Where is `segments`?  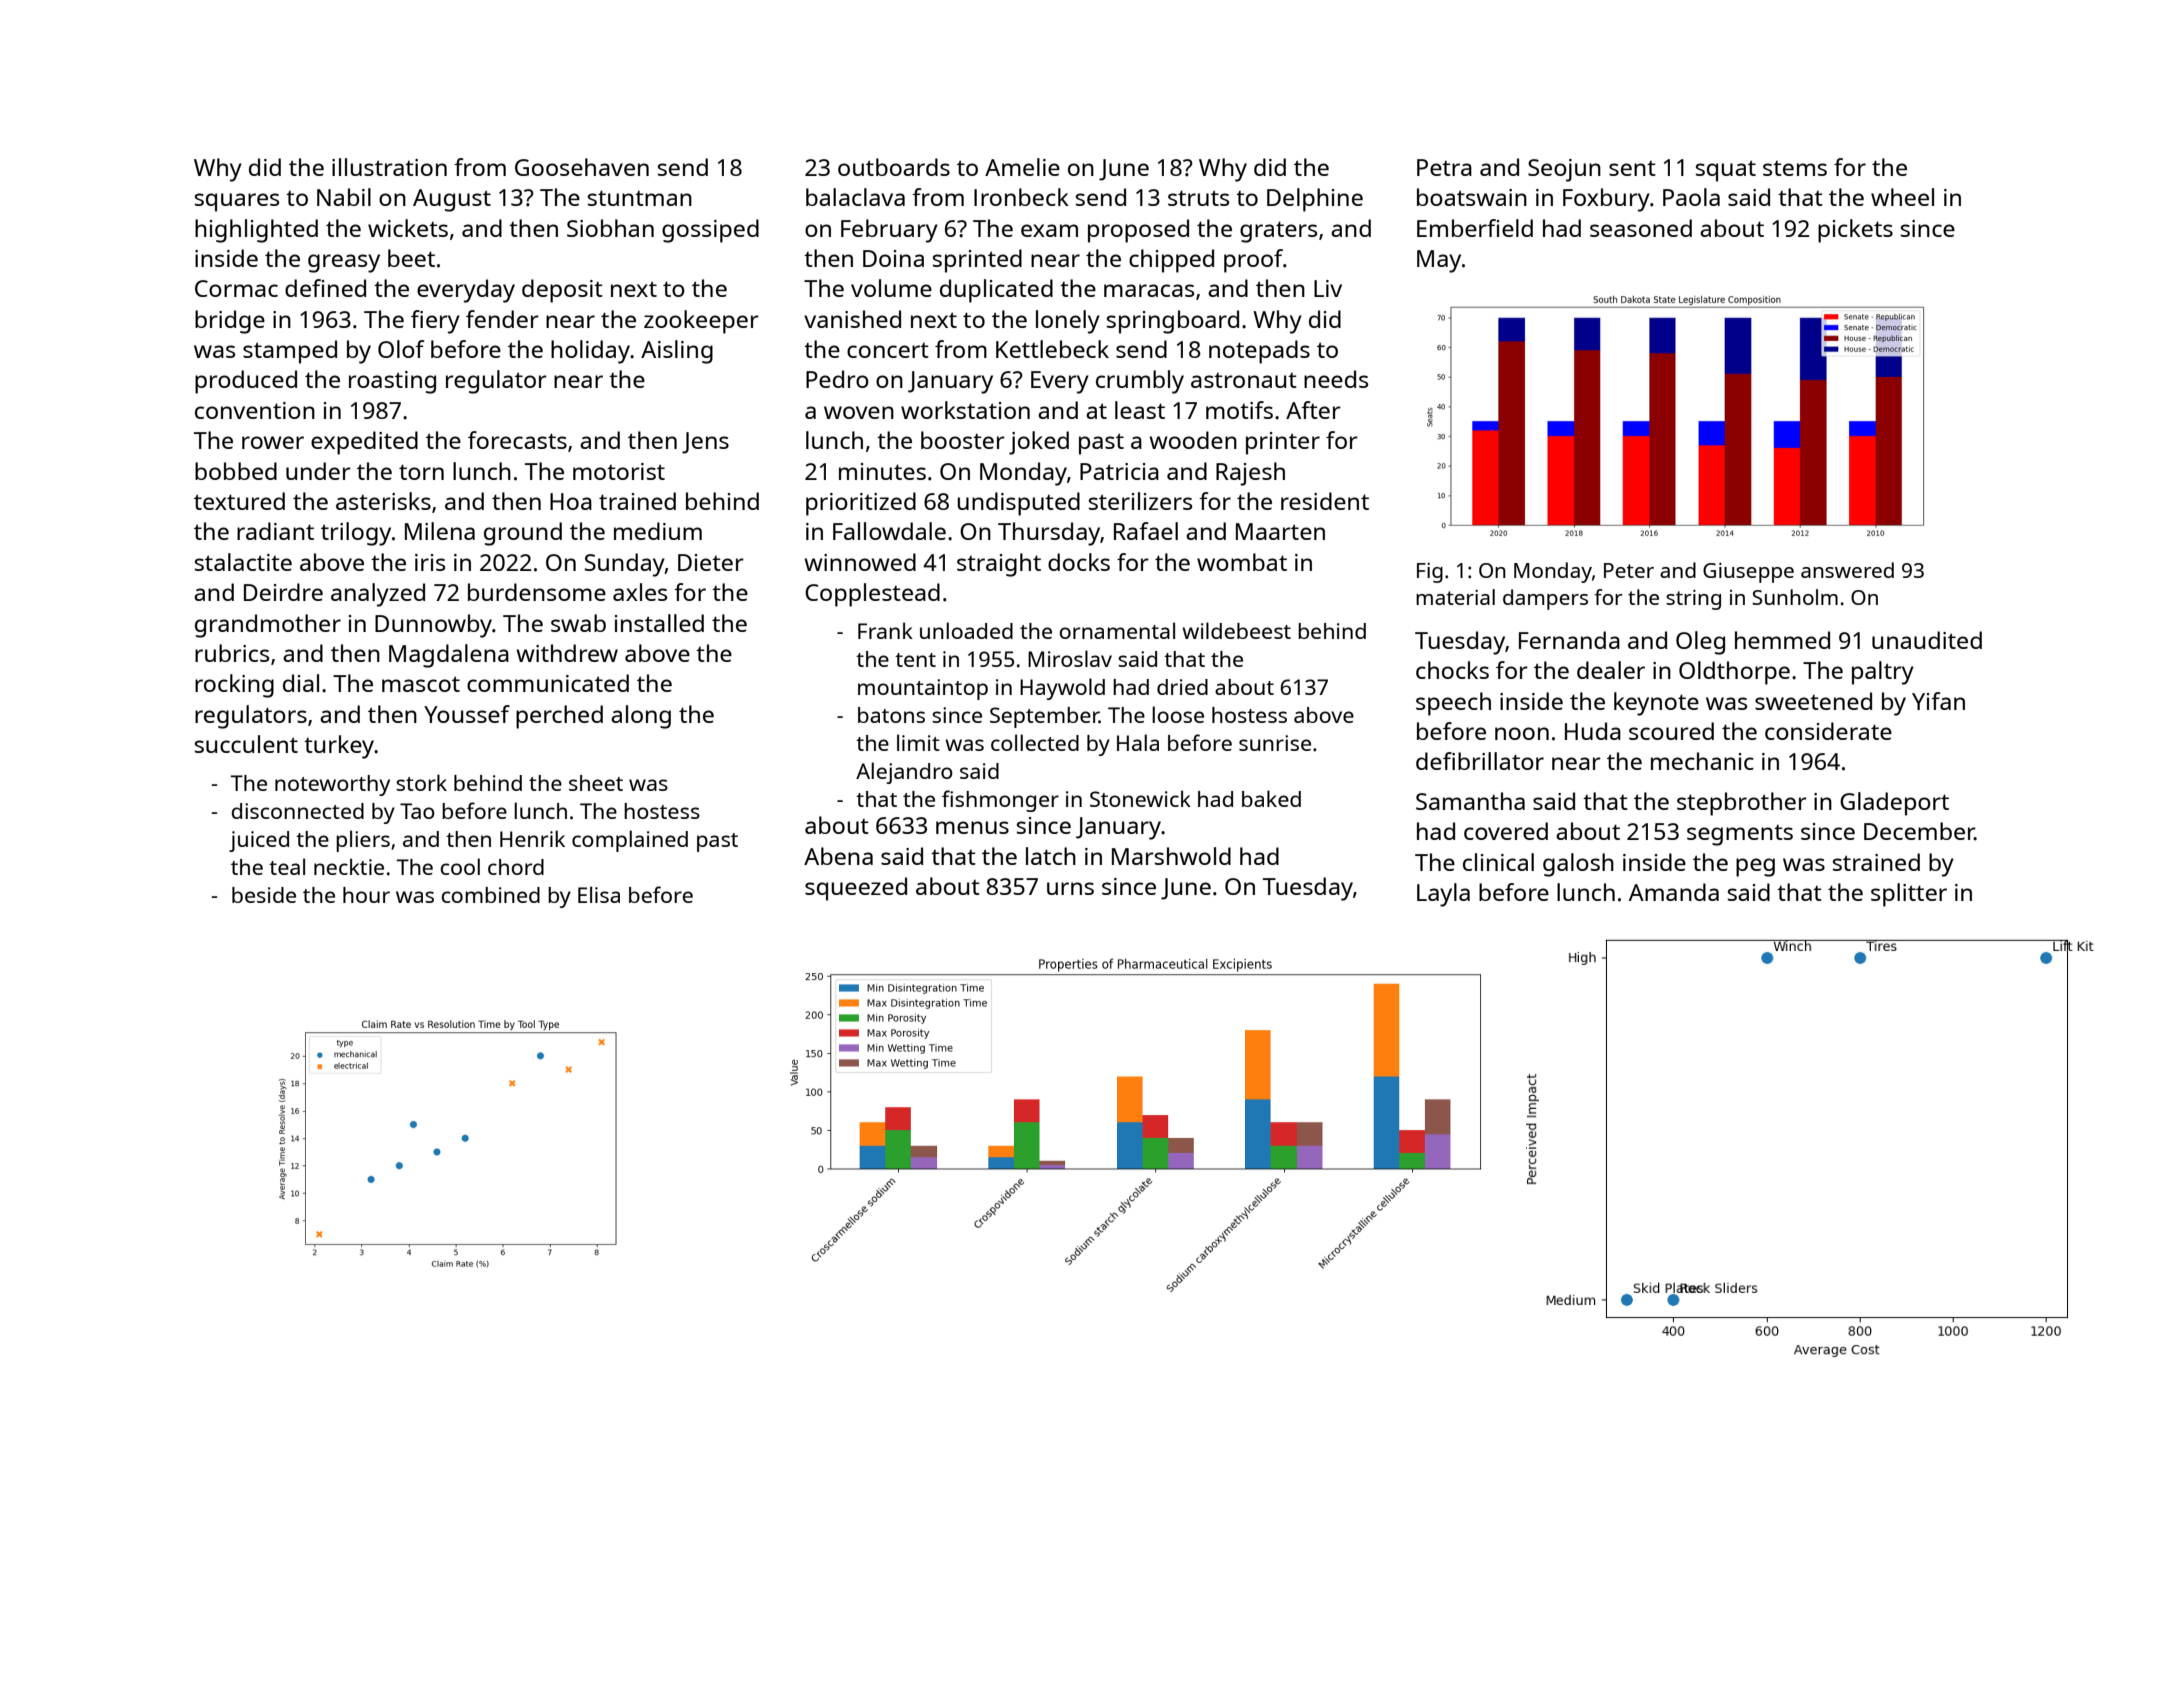 segments is located at coordinates (1740, 835).
